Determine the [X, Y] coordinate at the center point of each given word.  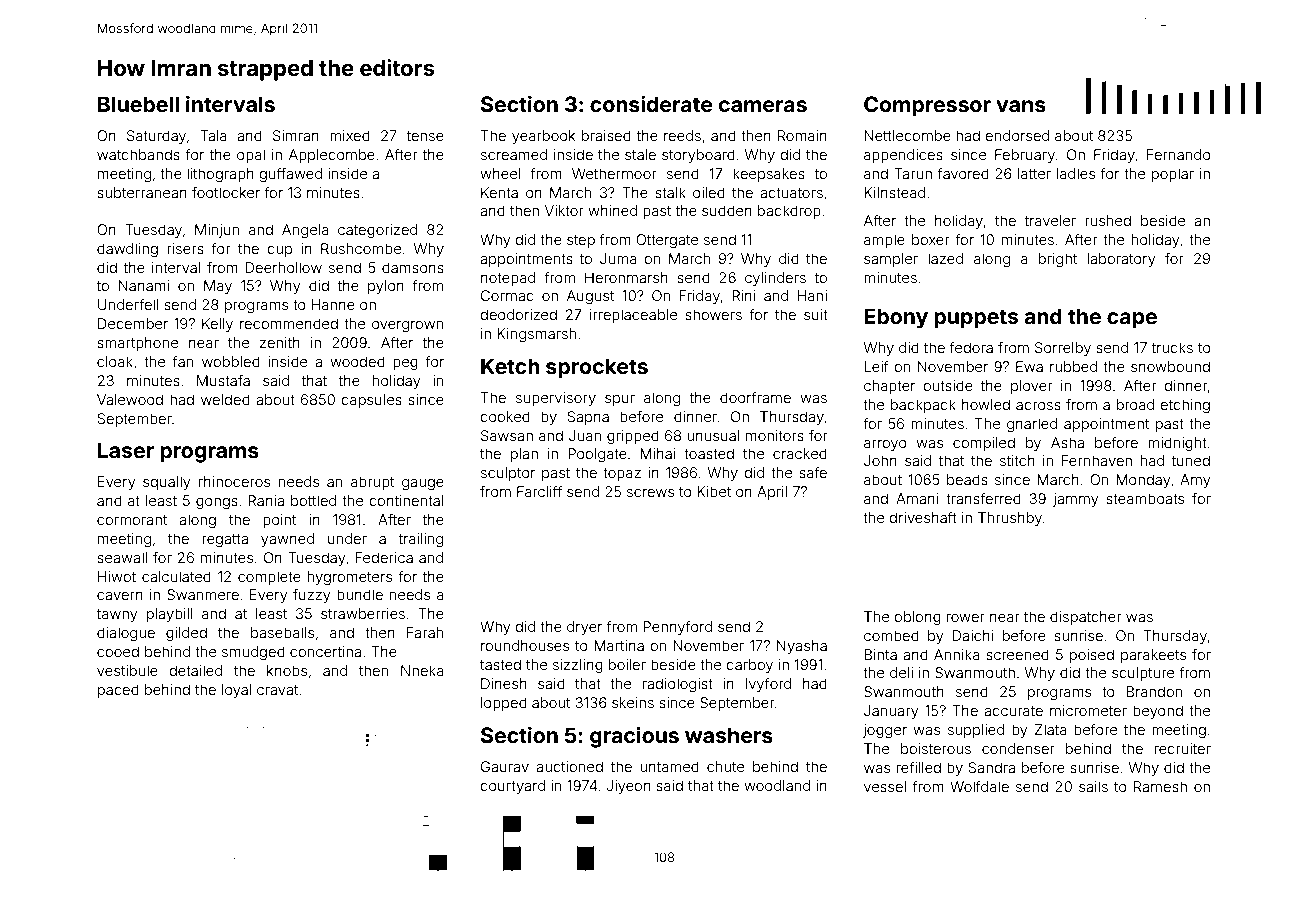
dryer [584, 628]
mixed [350, 135]
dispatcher [1086, 618]
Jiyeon [628, 787]
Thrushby [1010, 519]
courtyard [512, 787]
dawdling [127, 250]
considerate [651, 104]
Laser [126, 450]
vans [1021, 106]
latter [1034, 173]
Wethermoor [614, 173]
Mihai [658, 453]
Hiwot [117, 576]
